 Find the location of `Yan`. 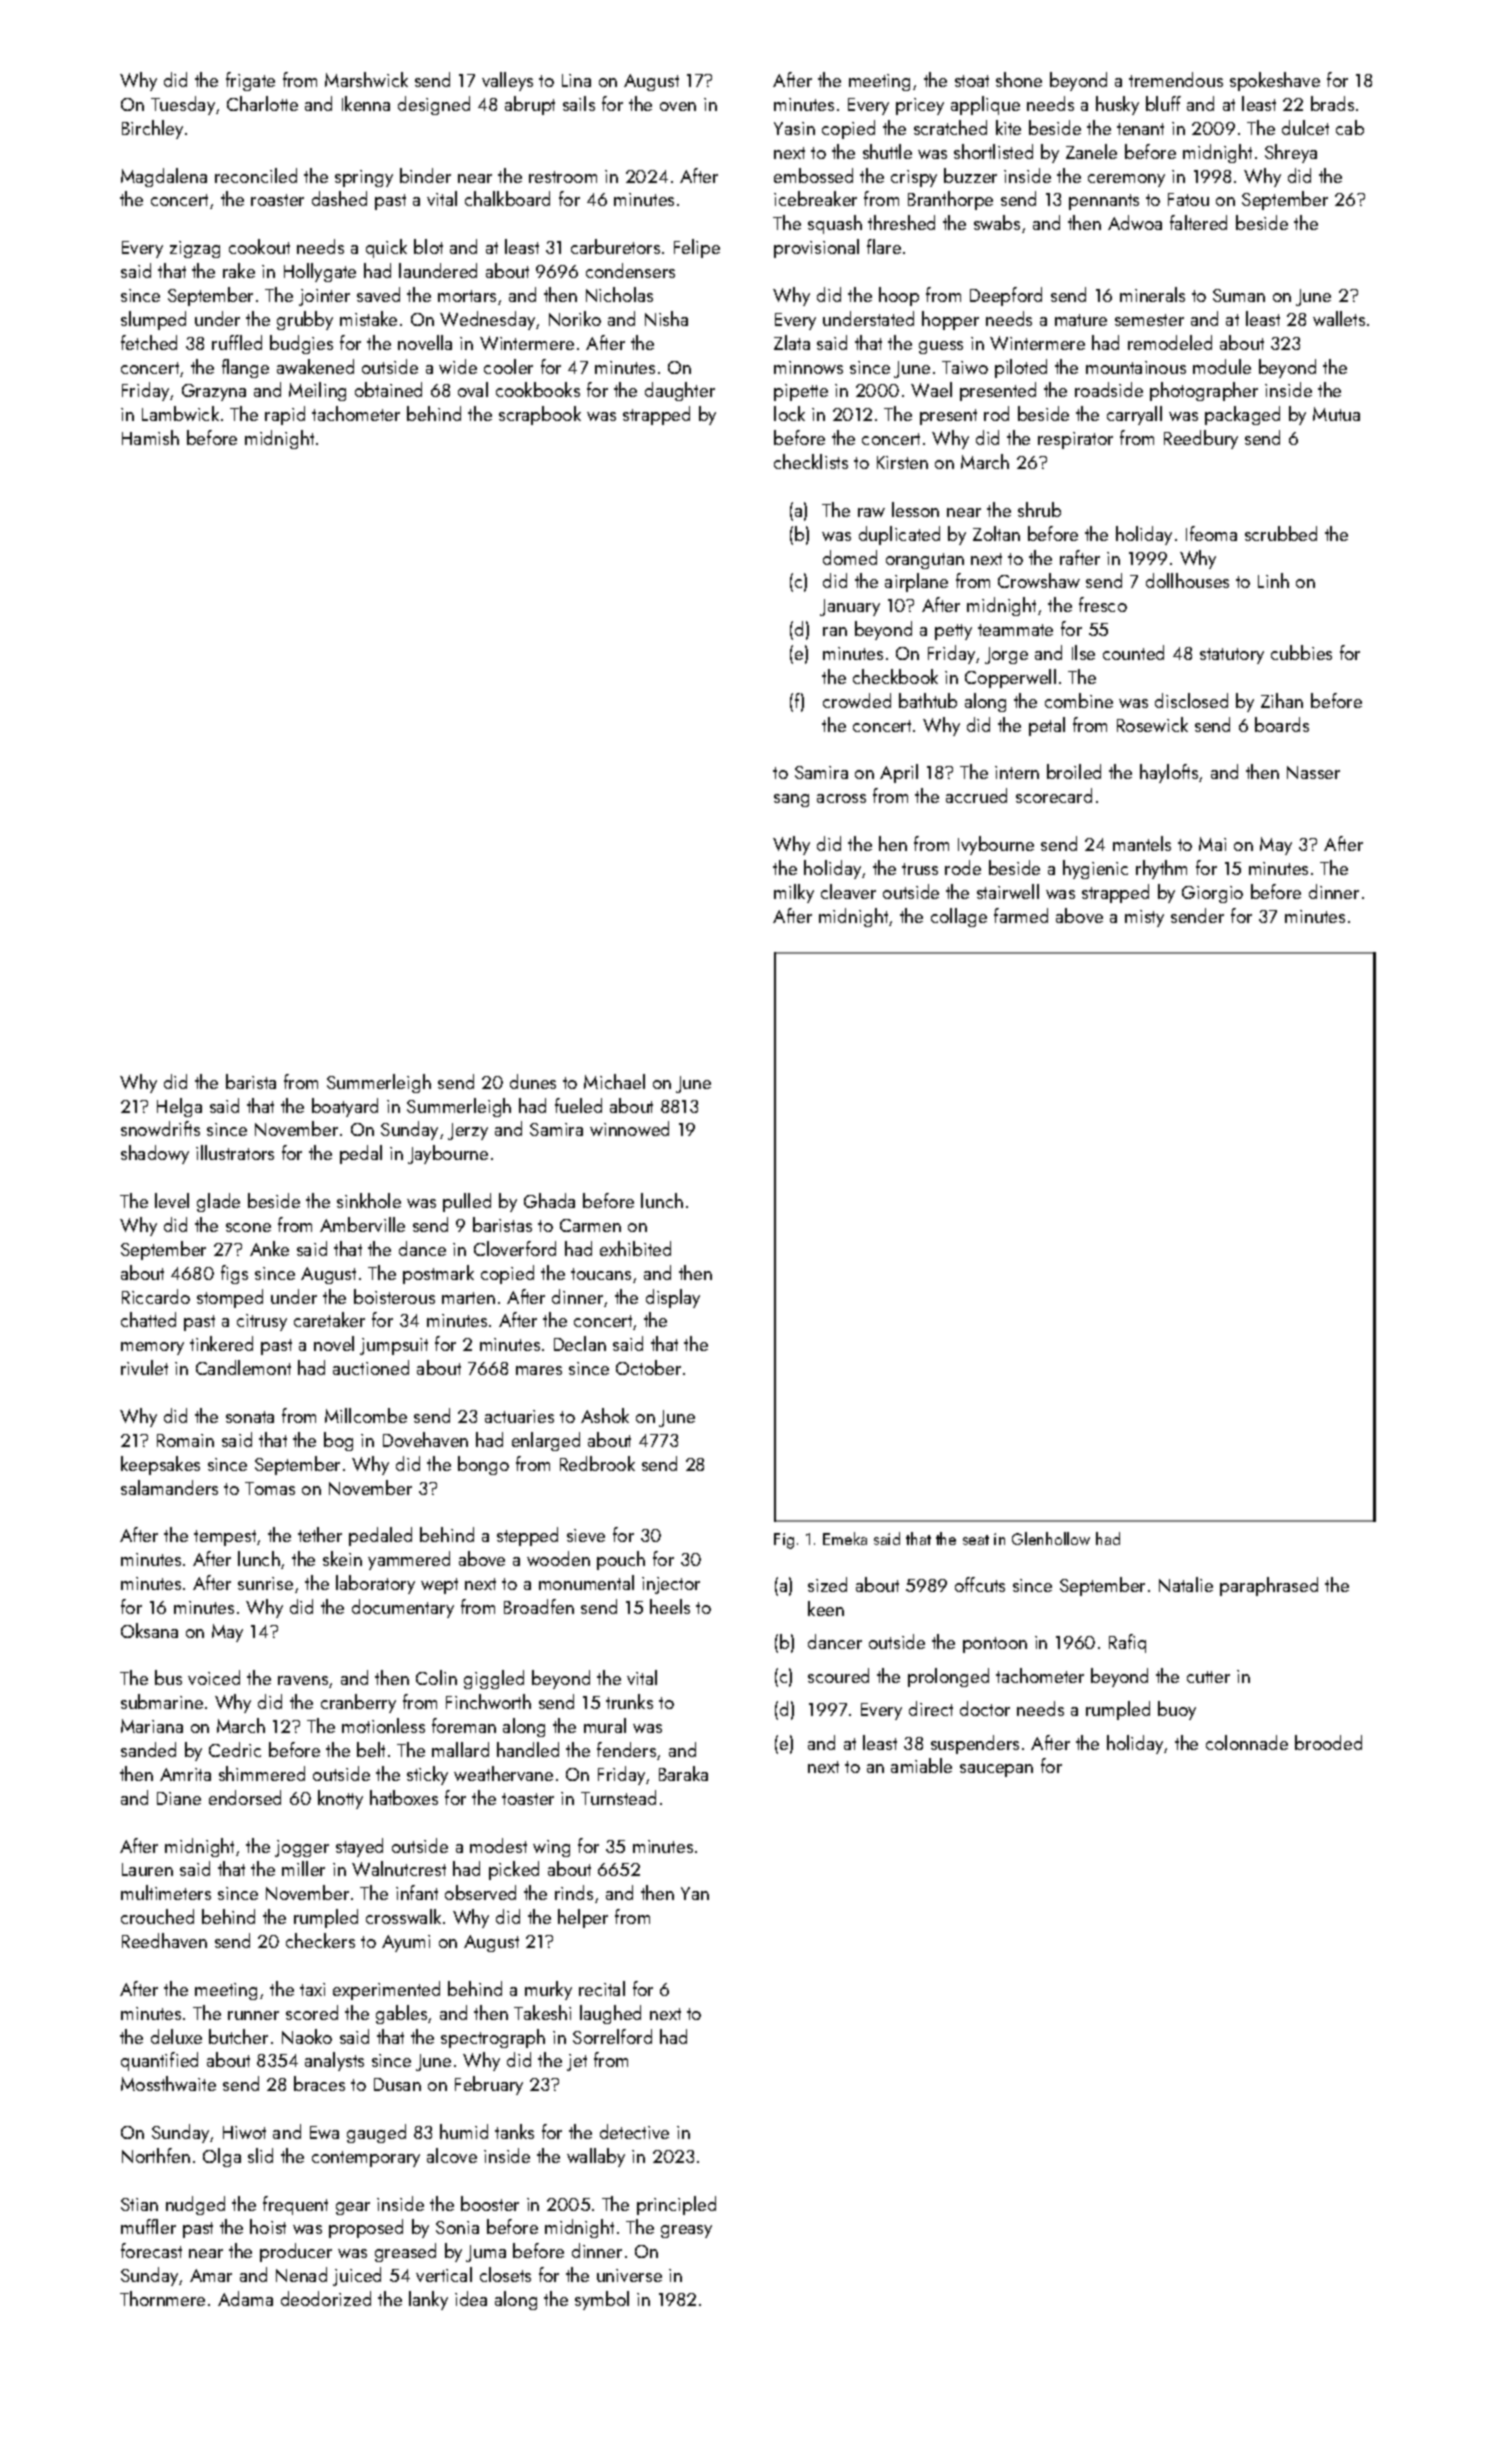

Yan is located at coordinates (695, 1893).
